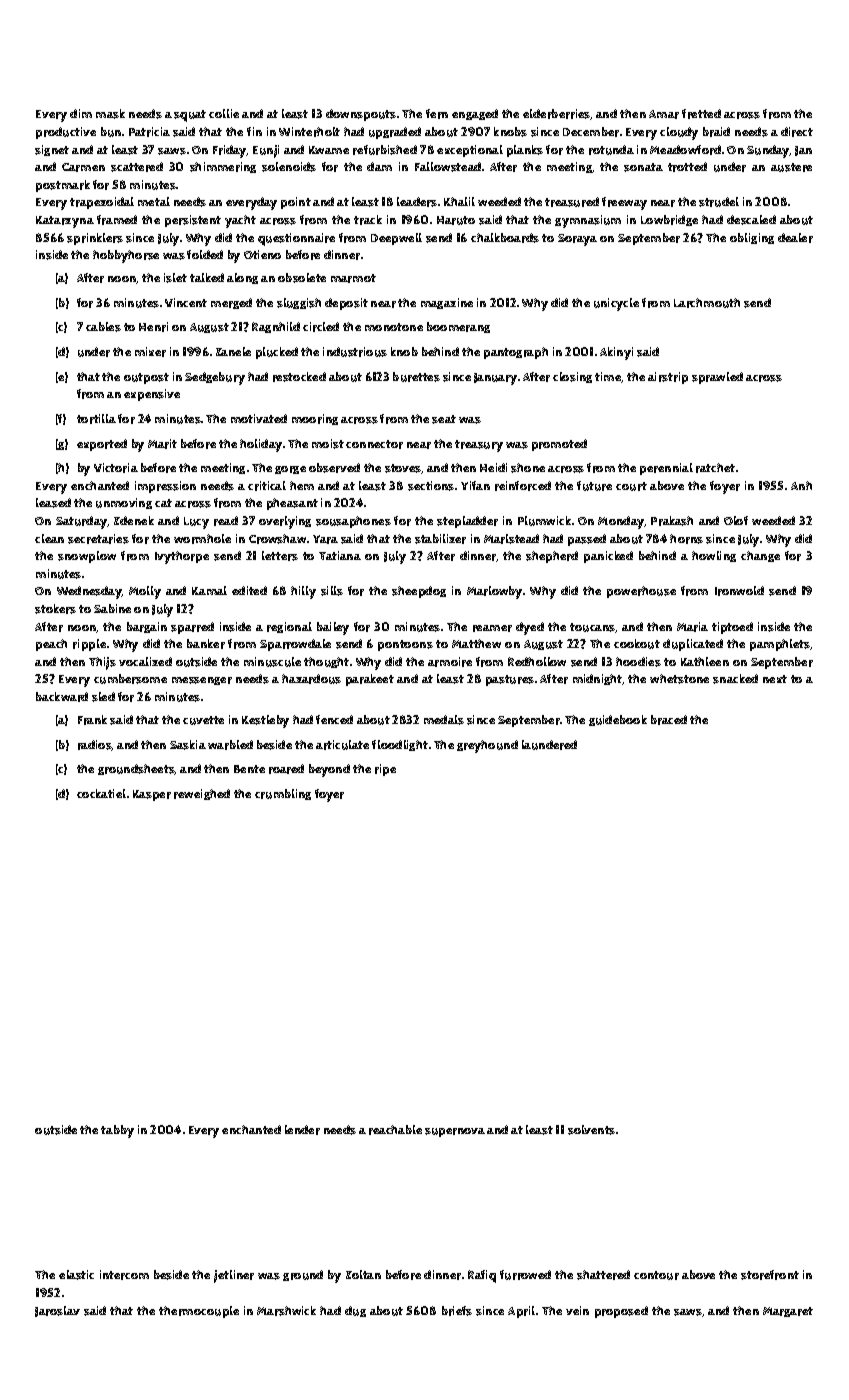  What do you see at coordinates (510, 680) in the image?
I see `pastures` at bounding box center [510, 680].
